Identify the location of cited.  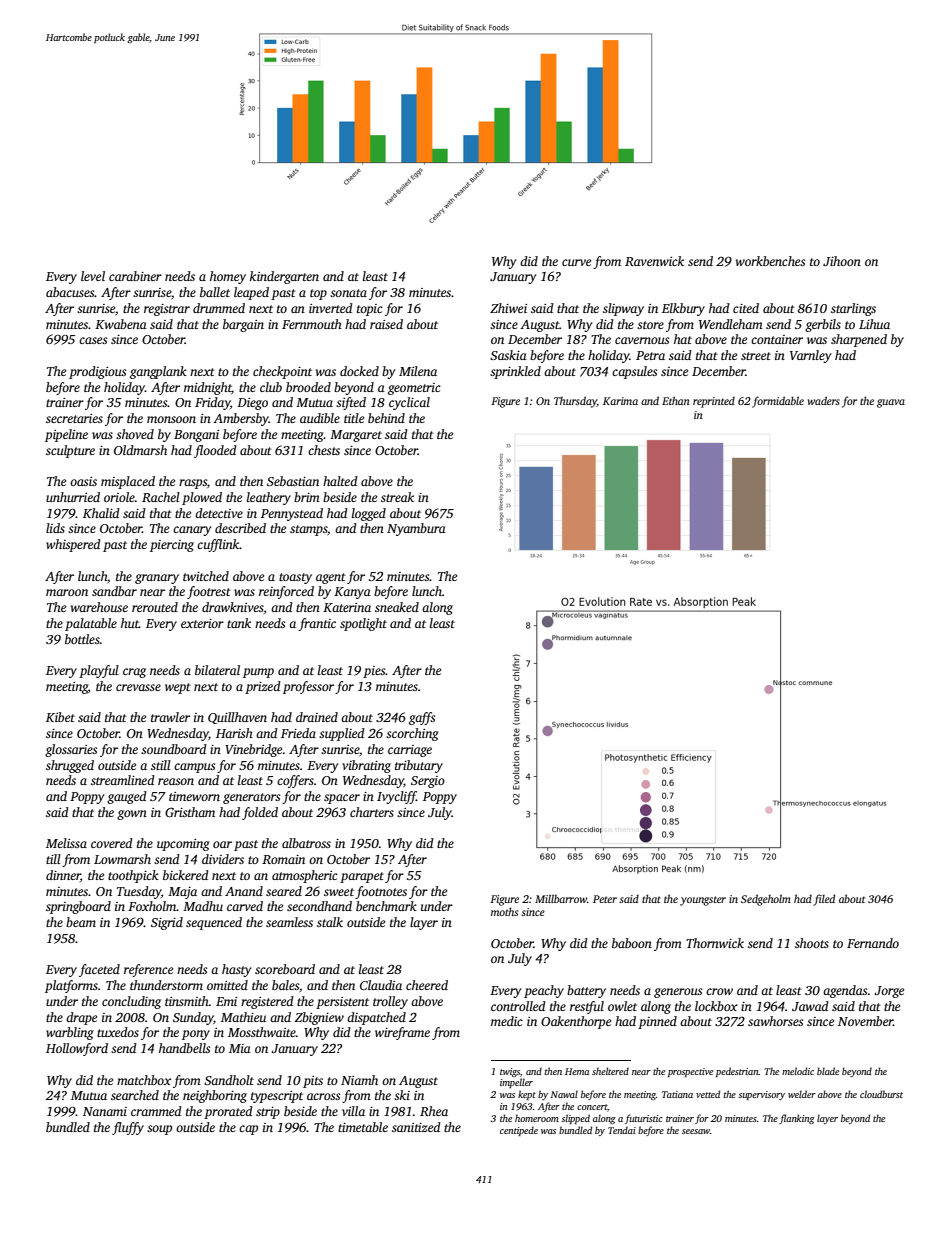
(746, 308).
